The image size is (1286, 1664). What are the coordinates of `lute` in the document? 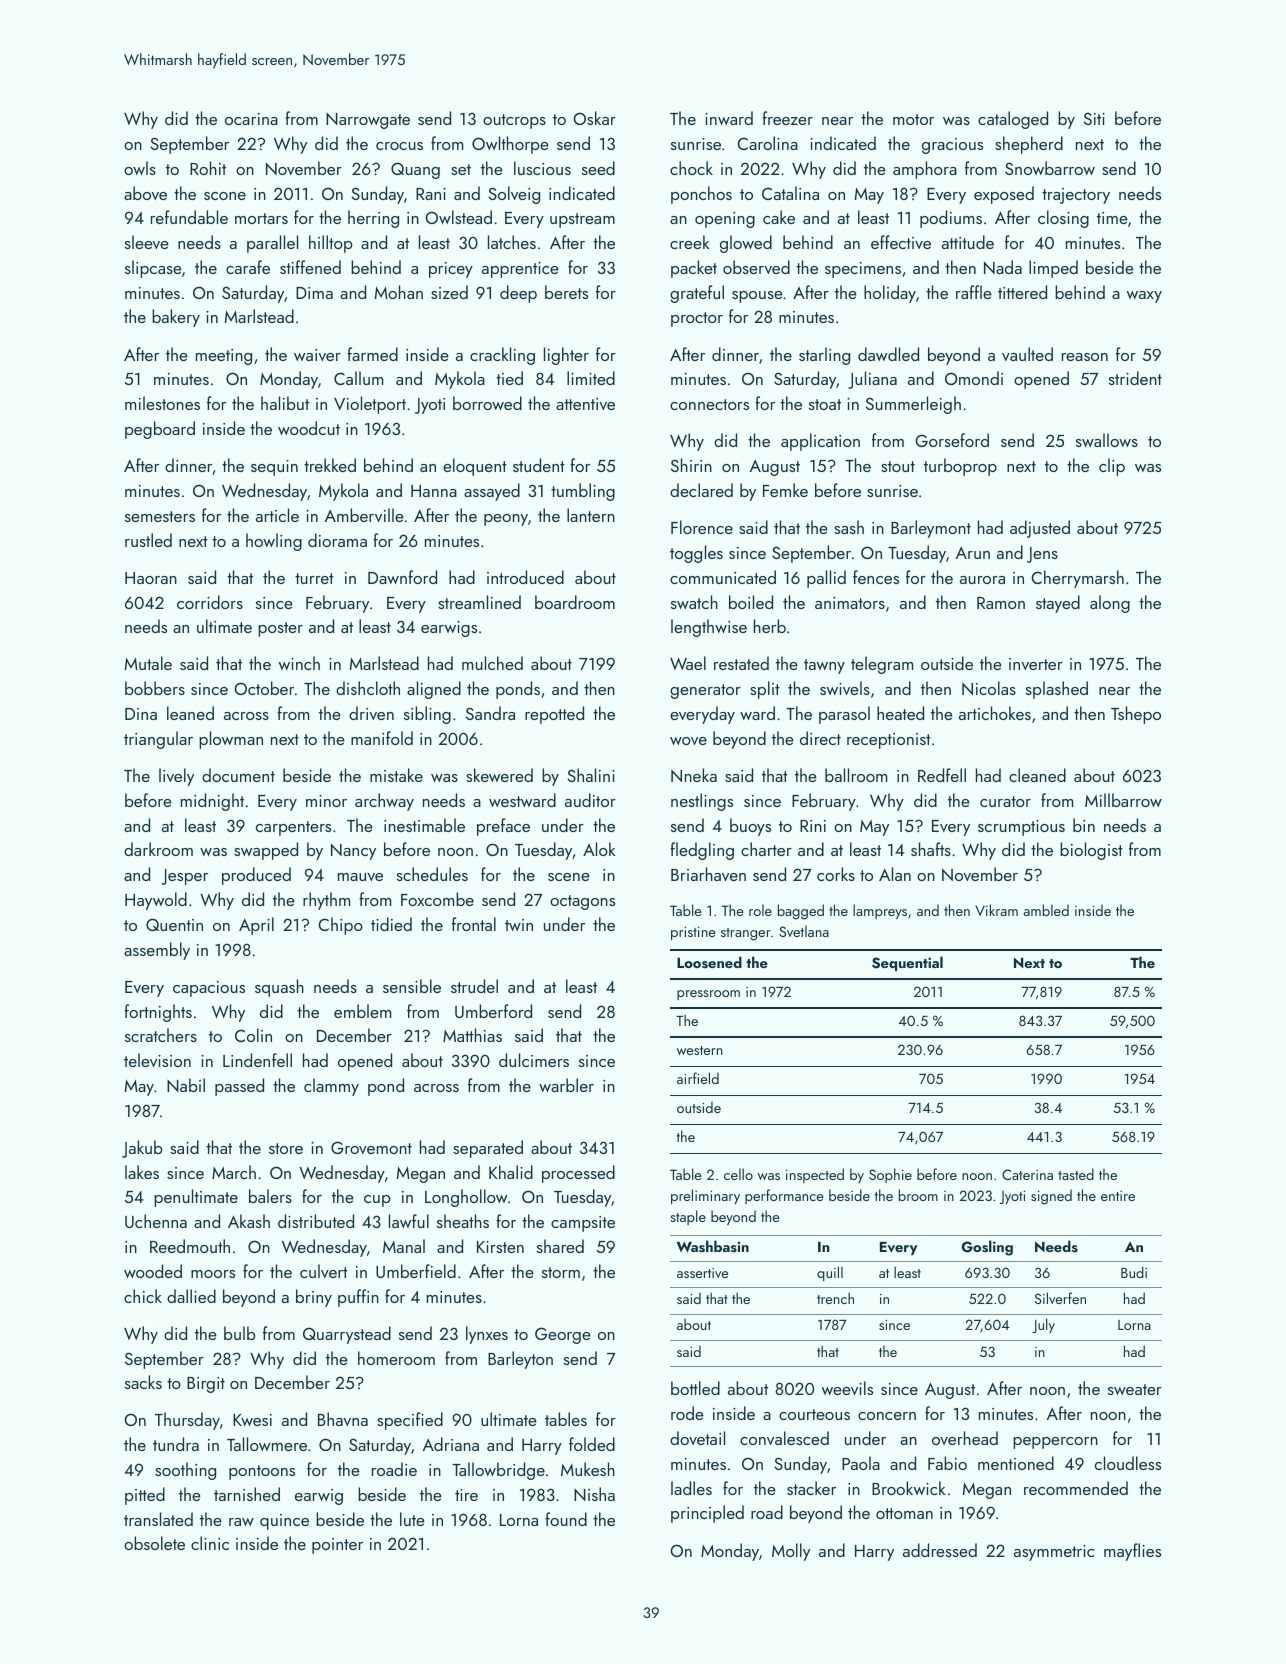 It's located at (412, 1519).
